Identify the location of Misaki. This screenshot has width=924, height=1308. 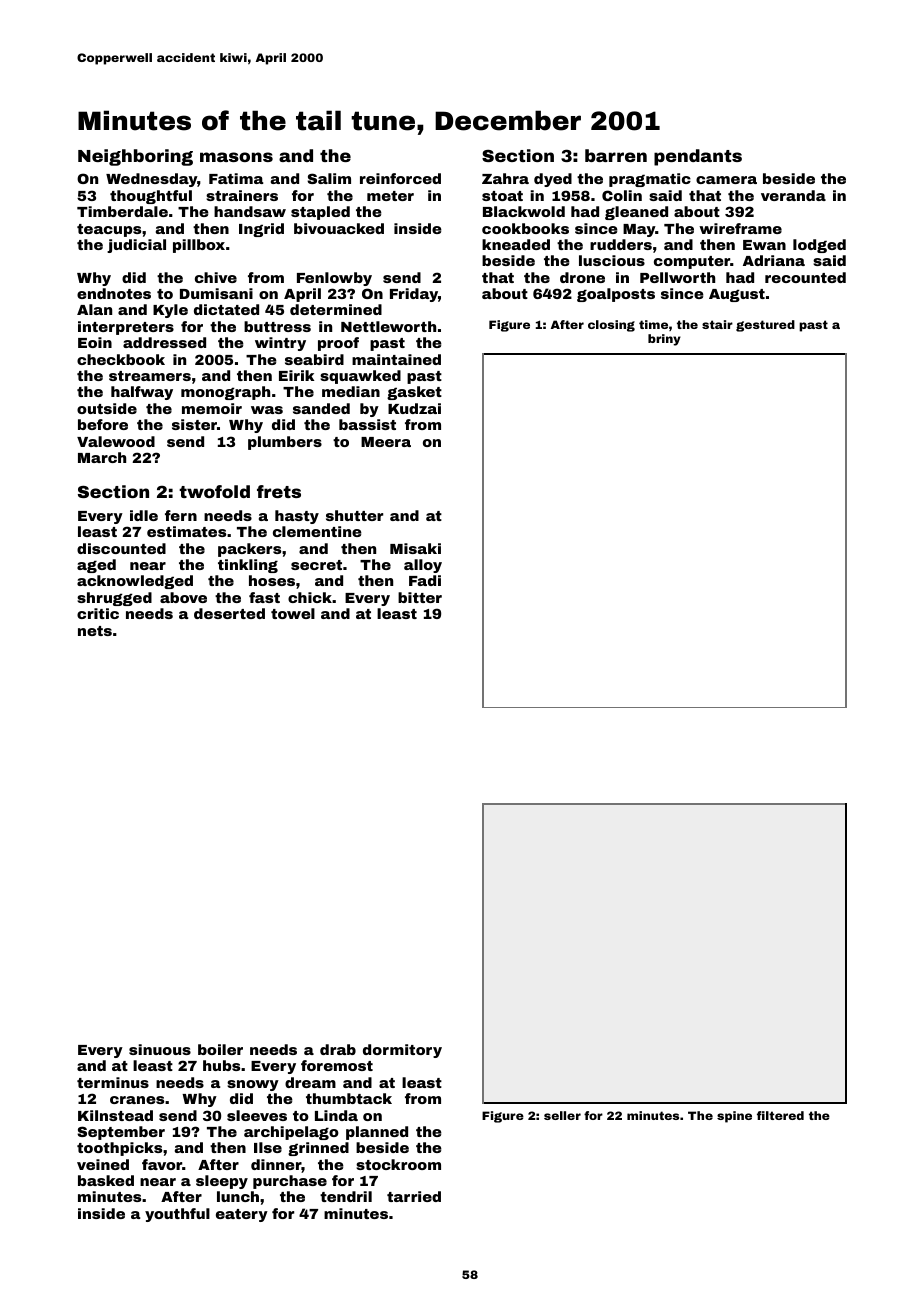
(415, 548).
